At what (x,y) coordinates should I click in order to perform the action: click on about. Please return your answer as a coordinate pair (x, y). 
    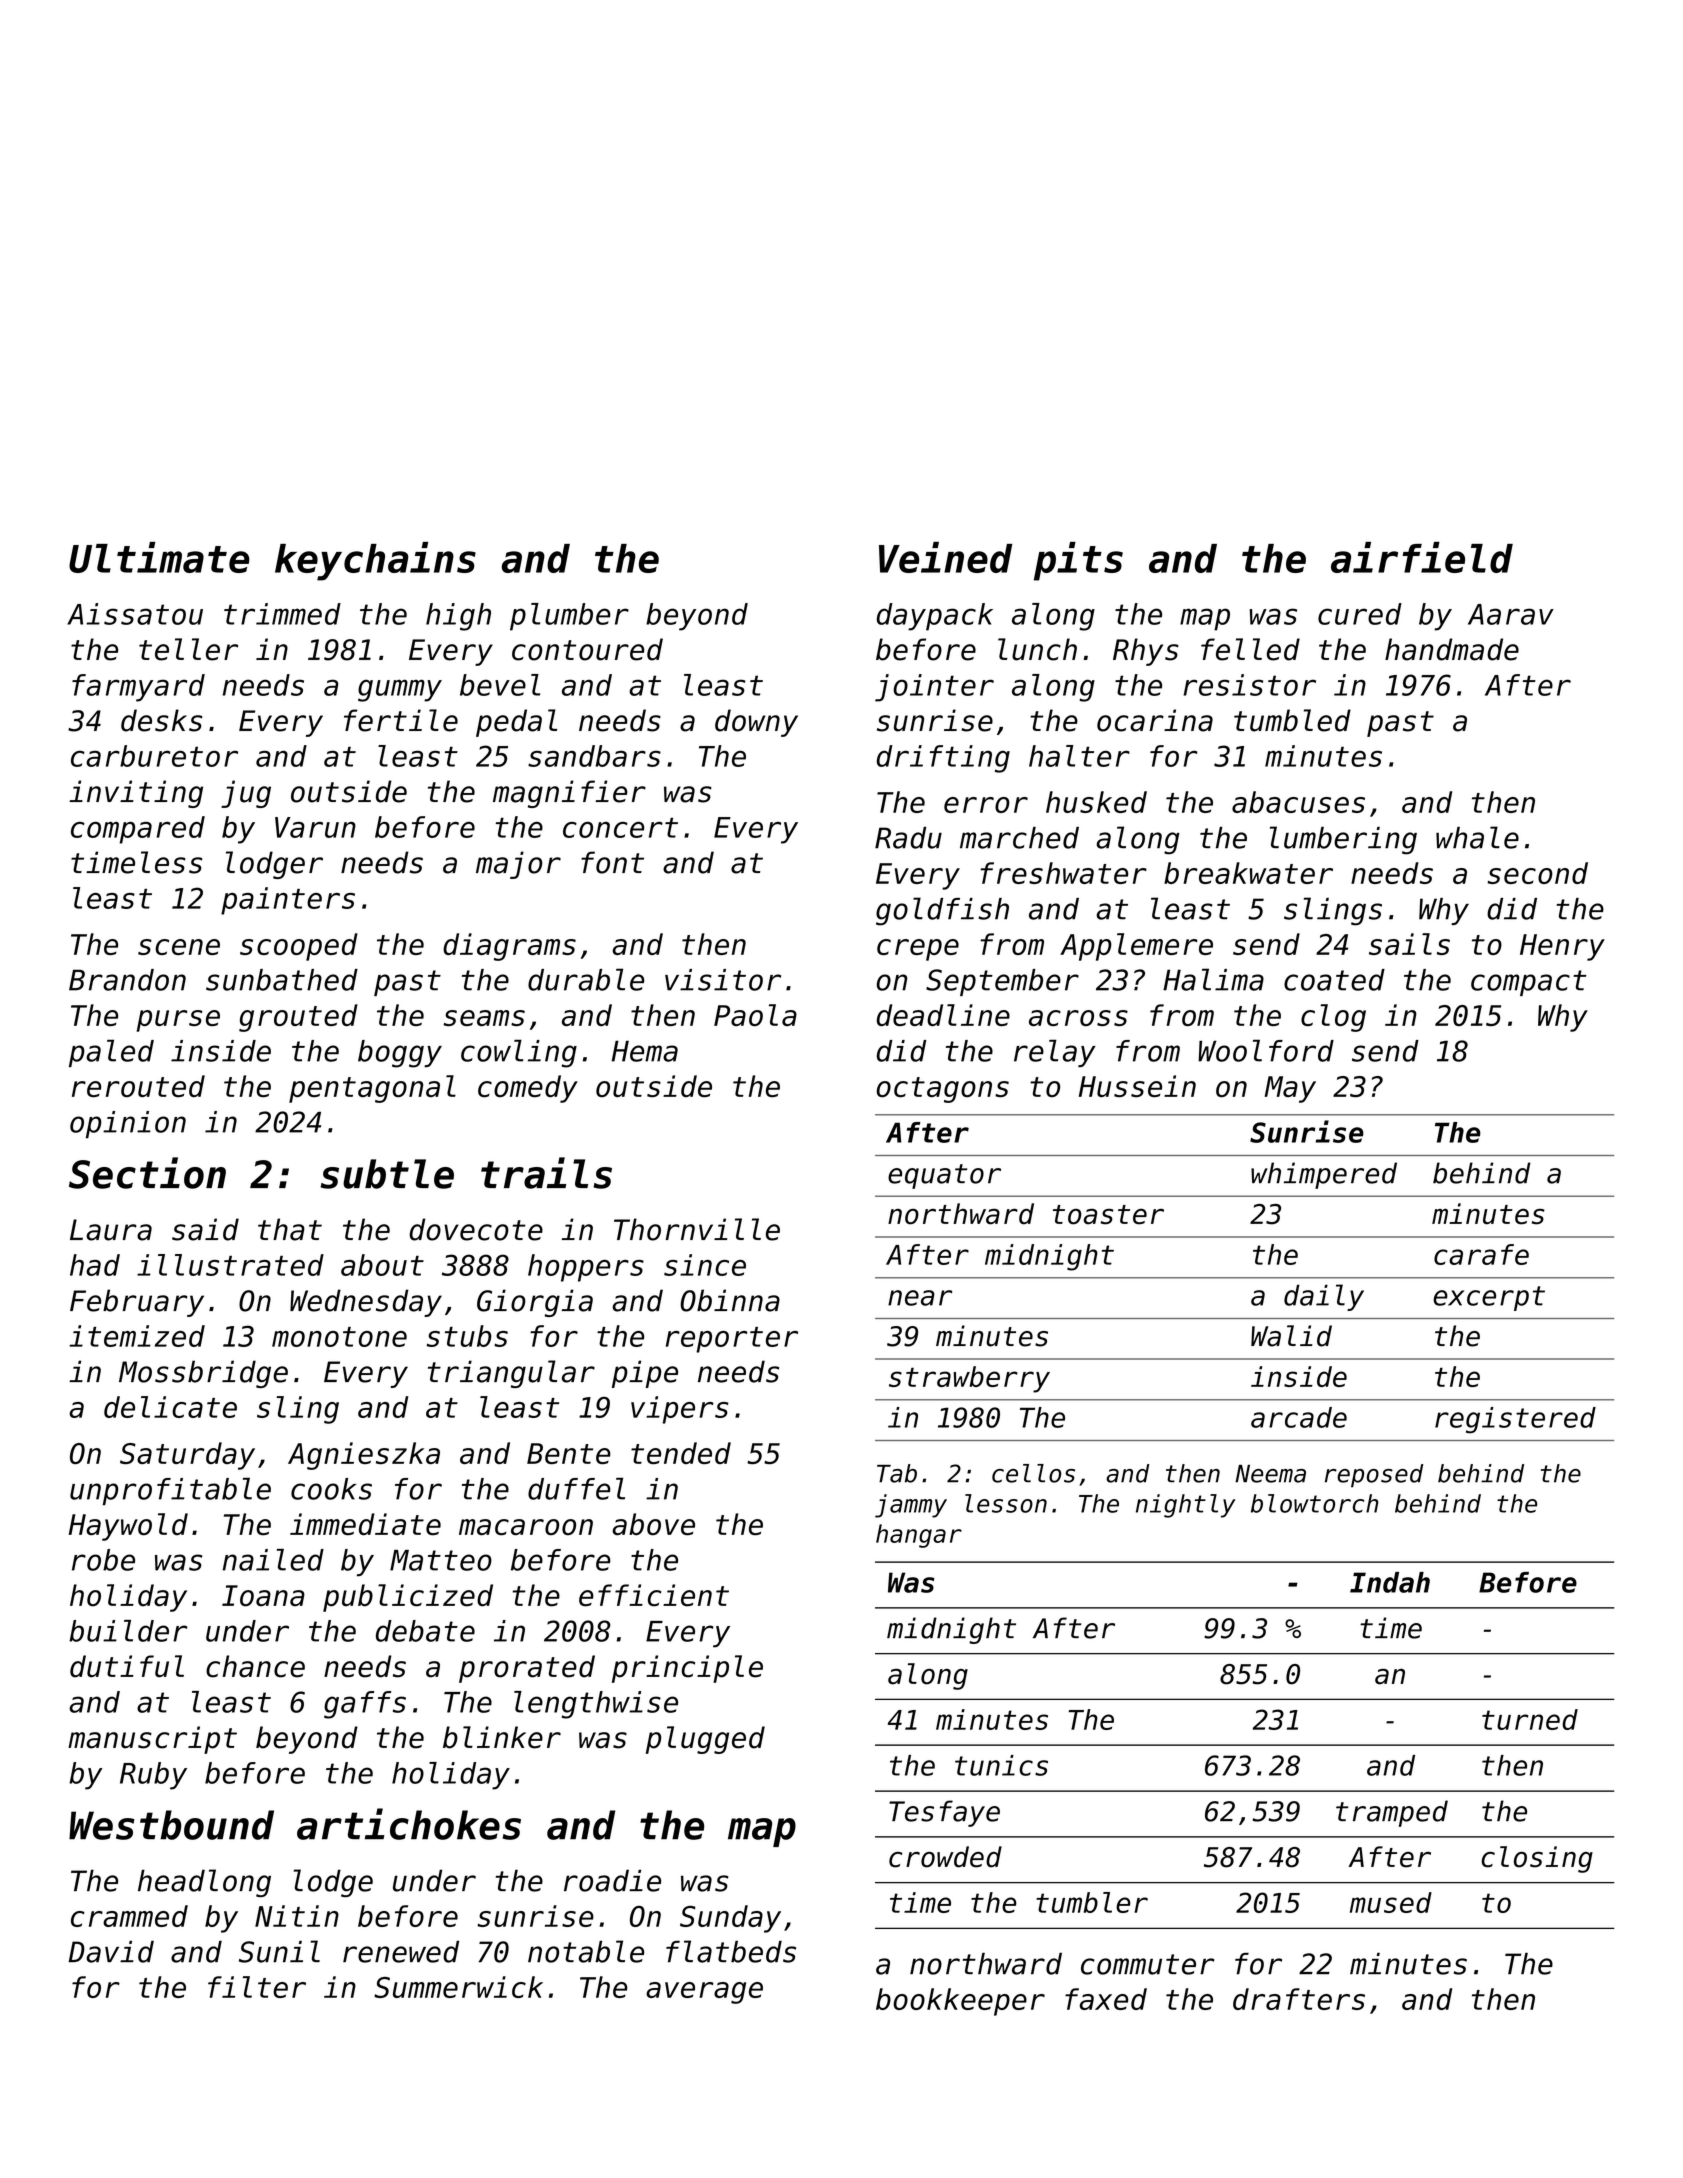
    Looking at the image, I should click on (382, 1265).
